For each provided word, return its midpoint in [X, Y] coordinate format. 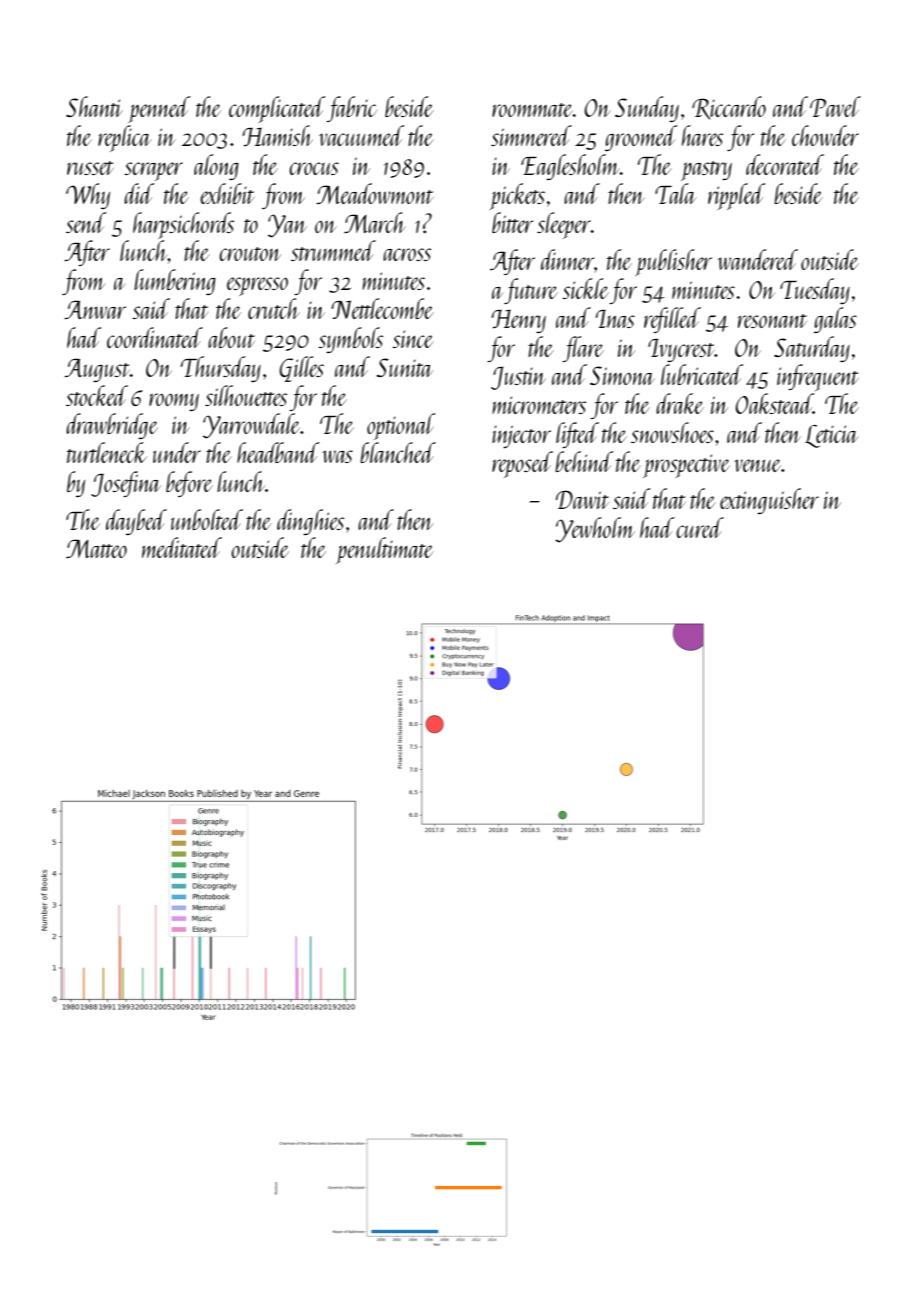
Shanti [94, 106]
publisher [673, 262]
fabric [351, 109]
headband [278, 452]
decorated [785, 164]
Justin [518, 378]
